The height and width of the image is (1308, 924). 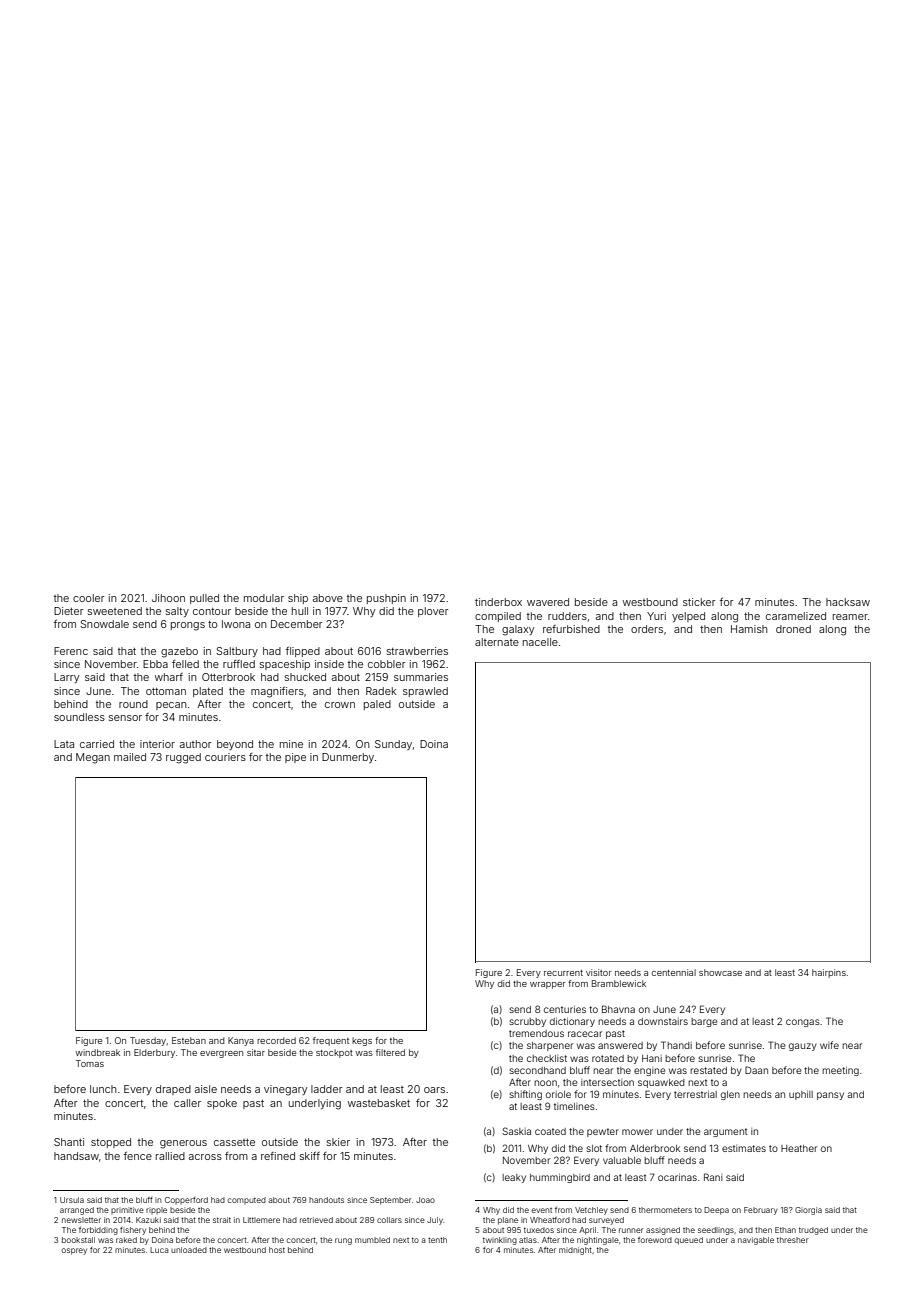 What do you see at coordinates (89, 598) in the image?
I see `cooler` at bounding box center [89, 598].
